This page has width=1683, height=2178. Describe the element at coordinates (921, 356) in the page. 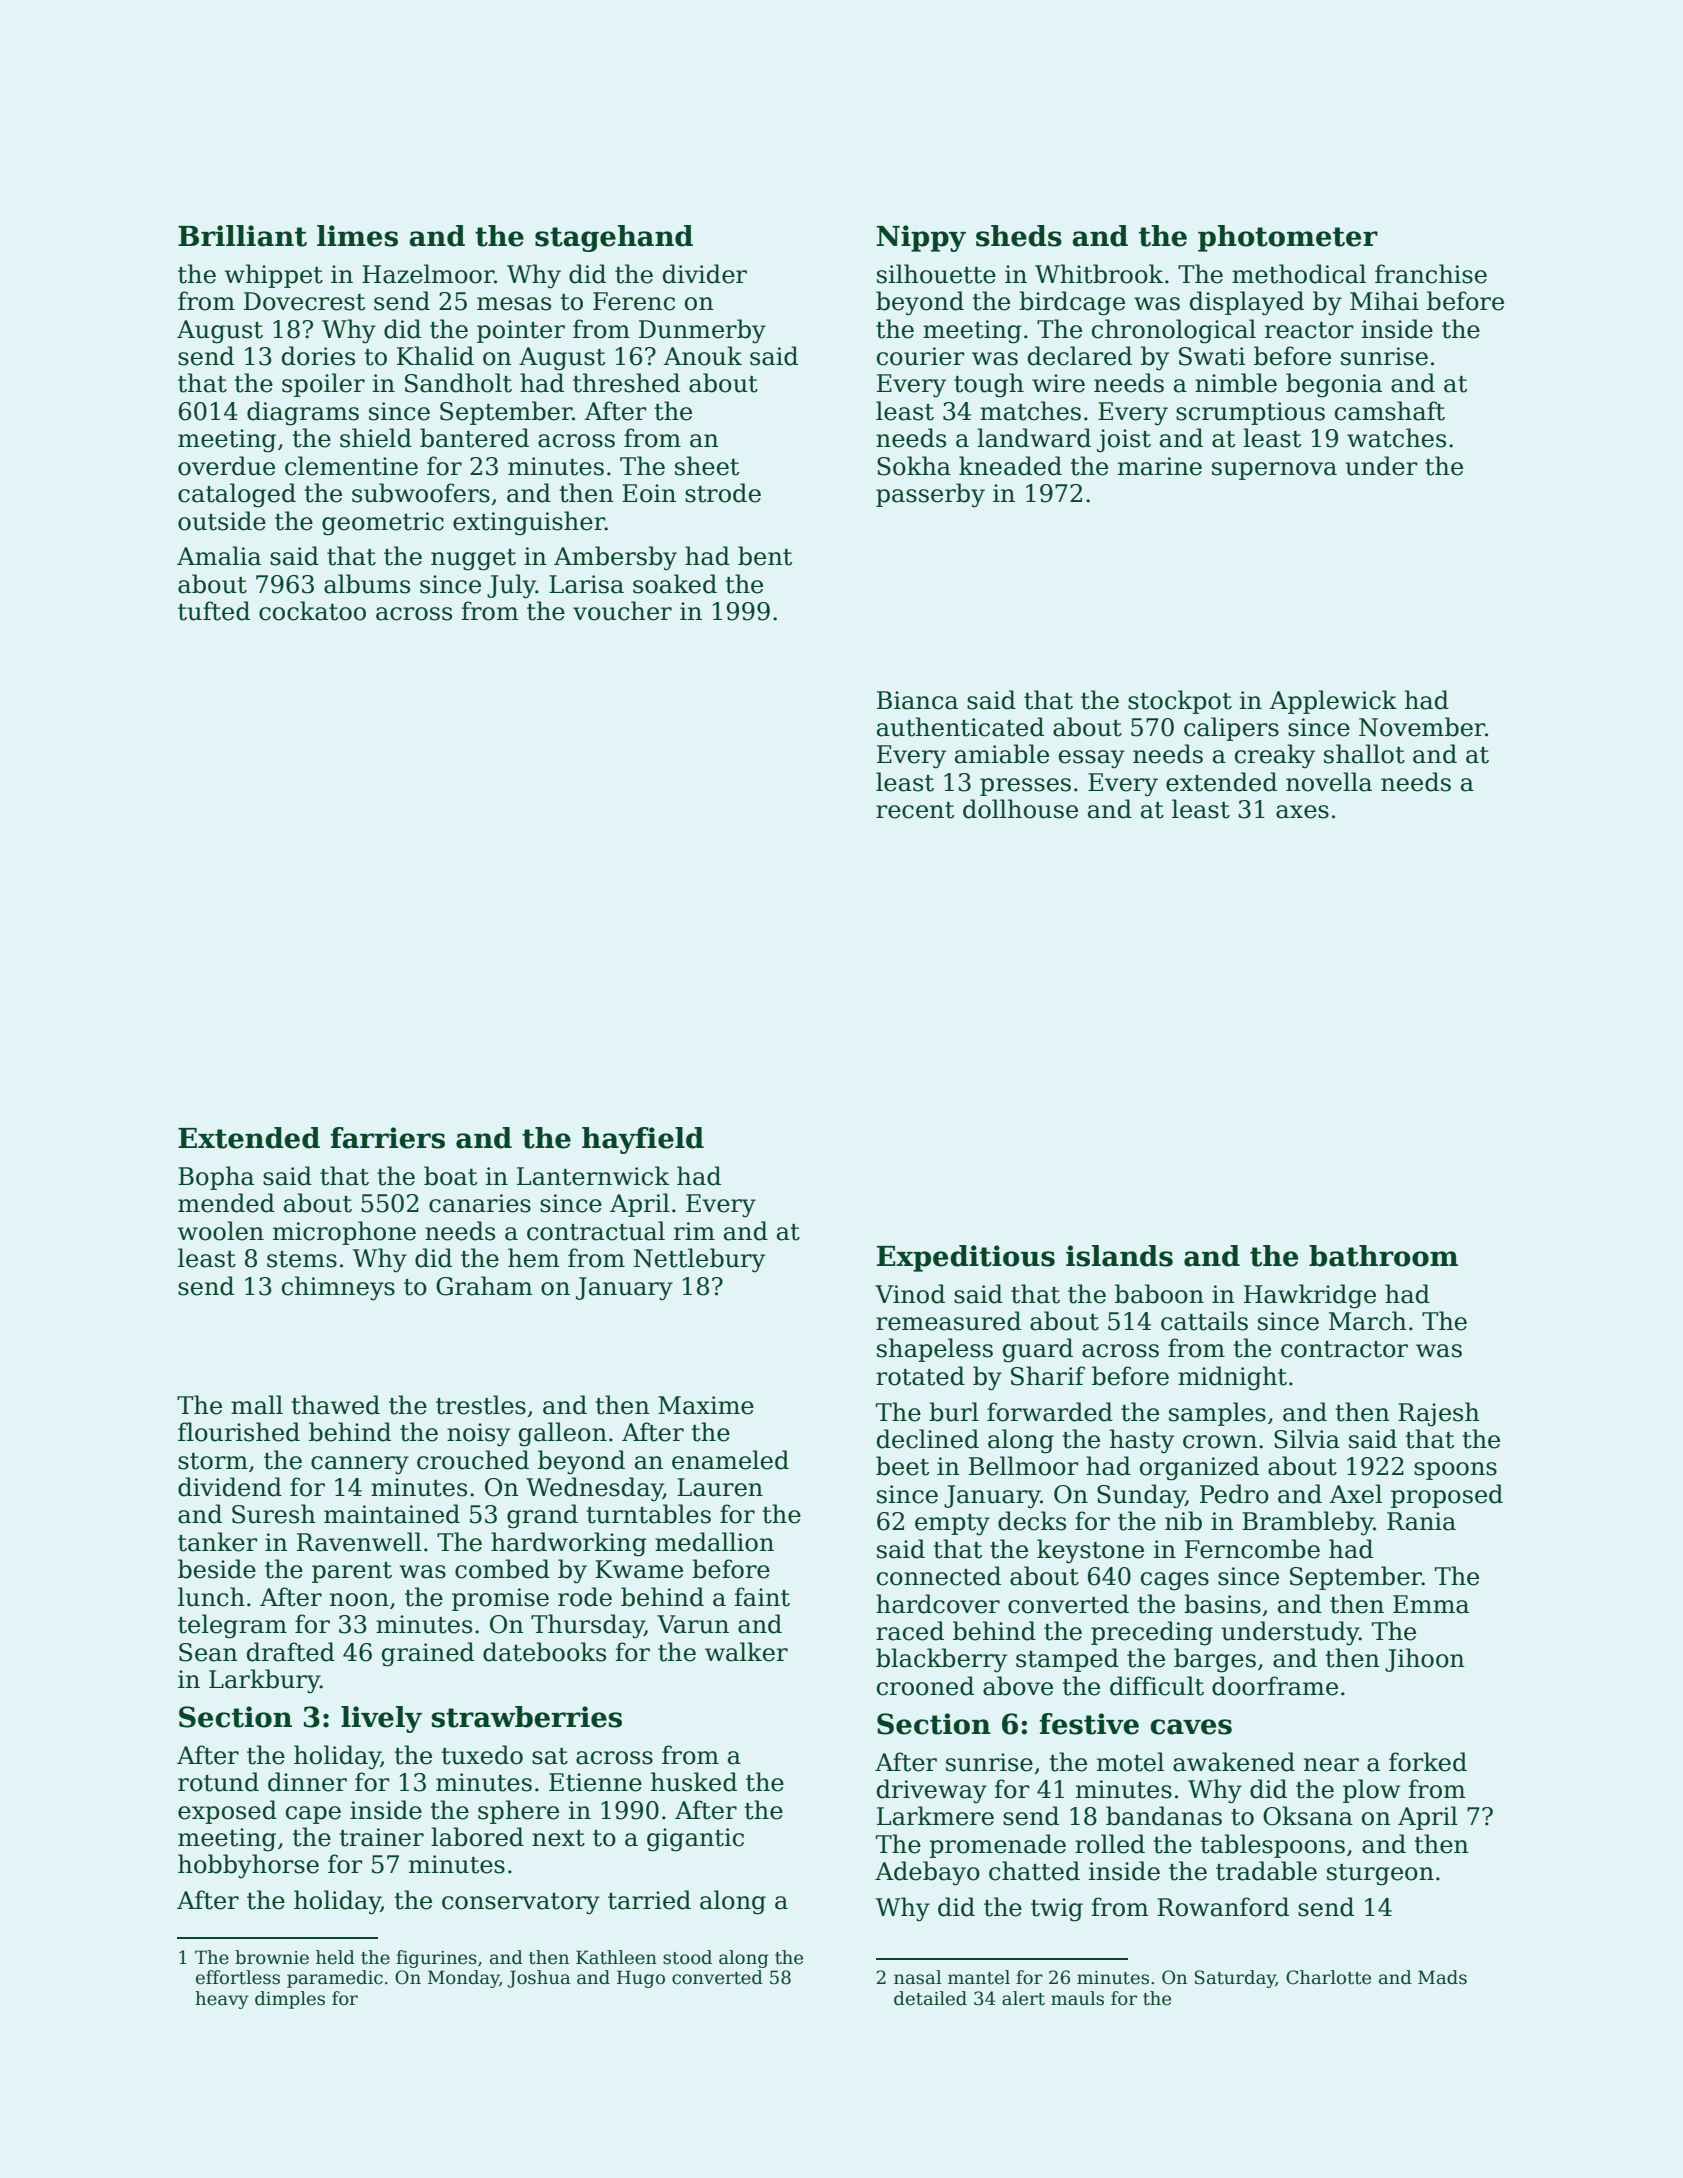

I see `courier` at that location.
